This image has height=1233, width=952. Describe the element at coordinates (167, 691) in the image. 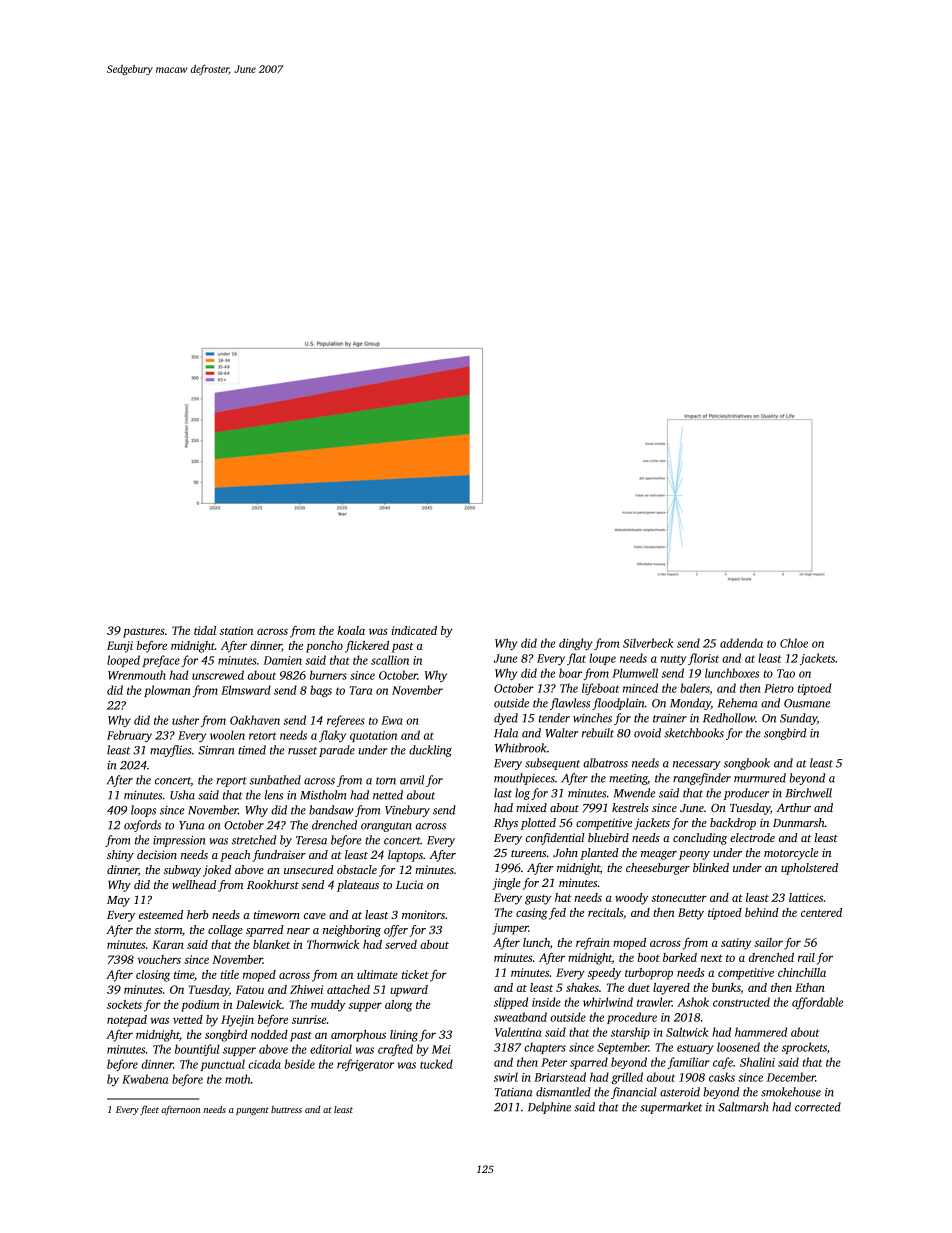

I see `plowman` at that location.
